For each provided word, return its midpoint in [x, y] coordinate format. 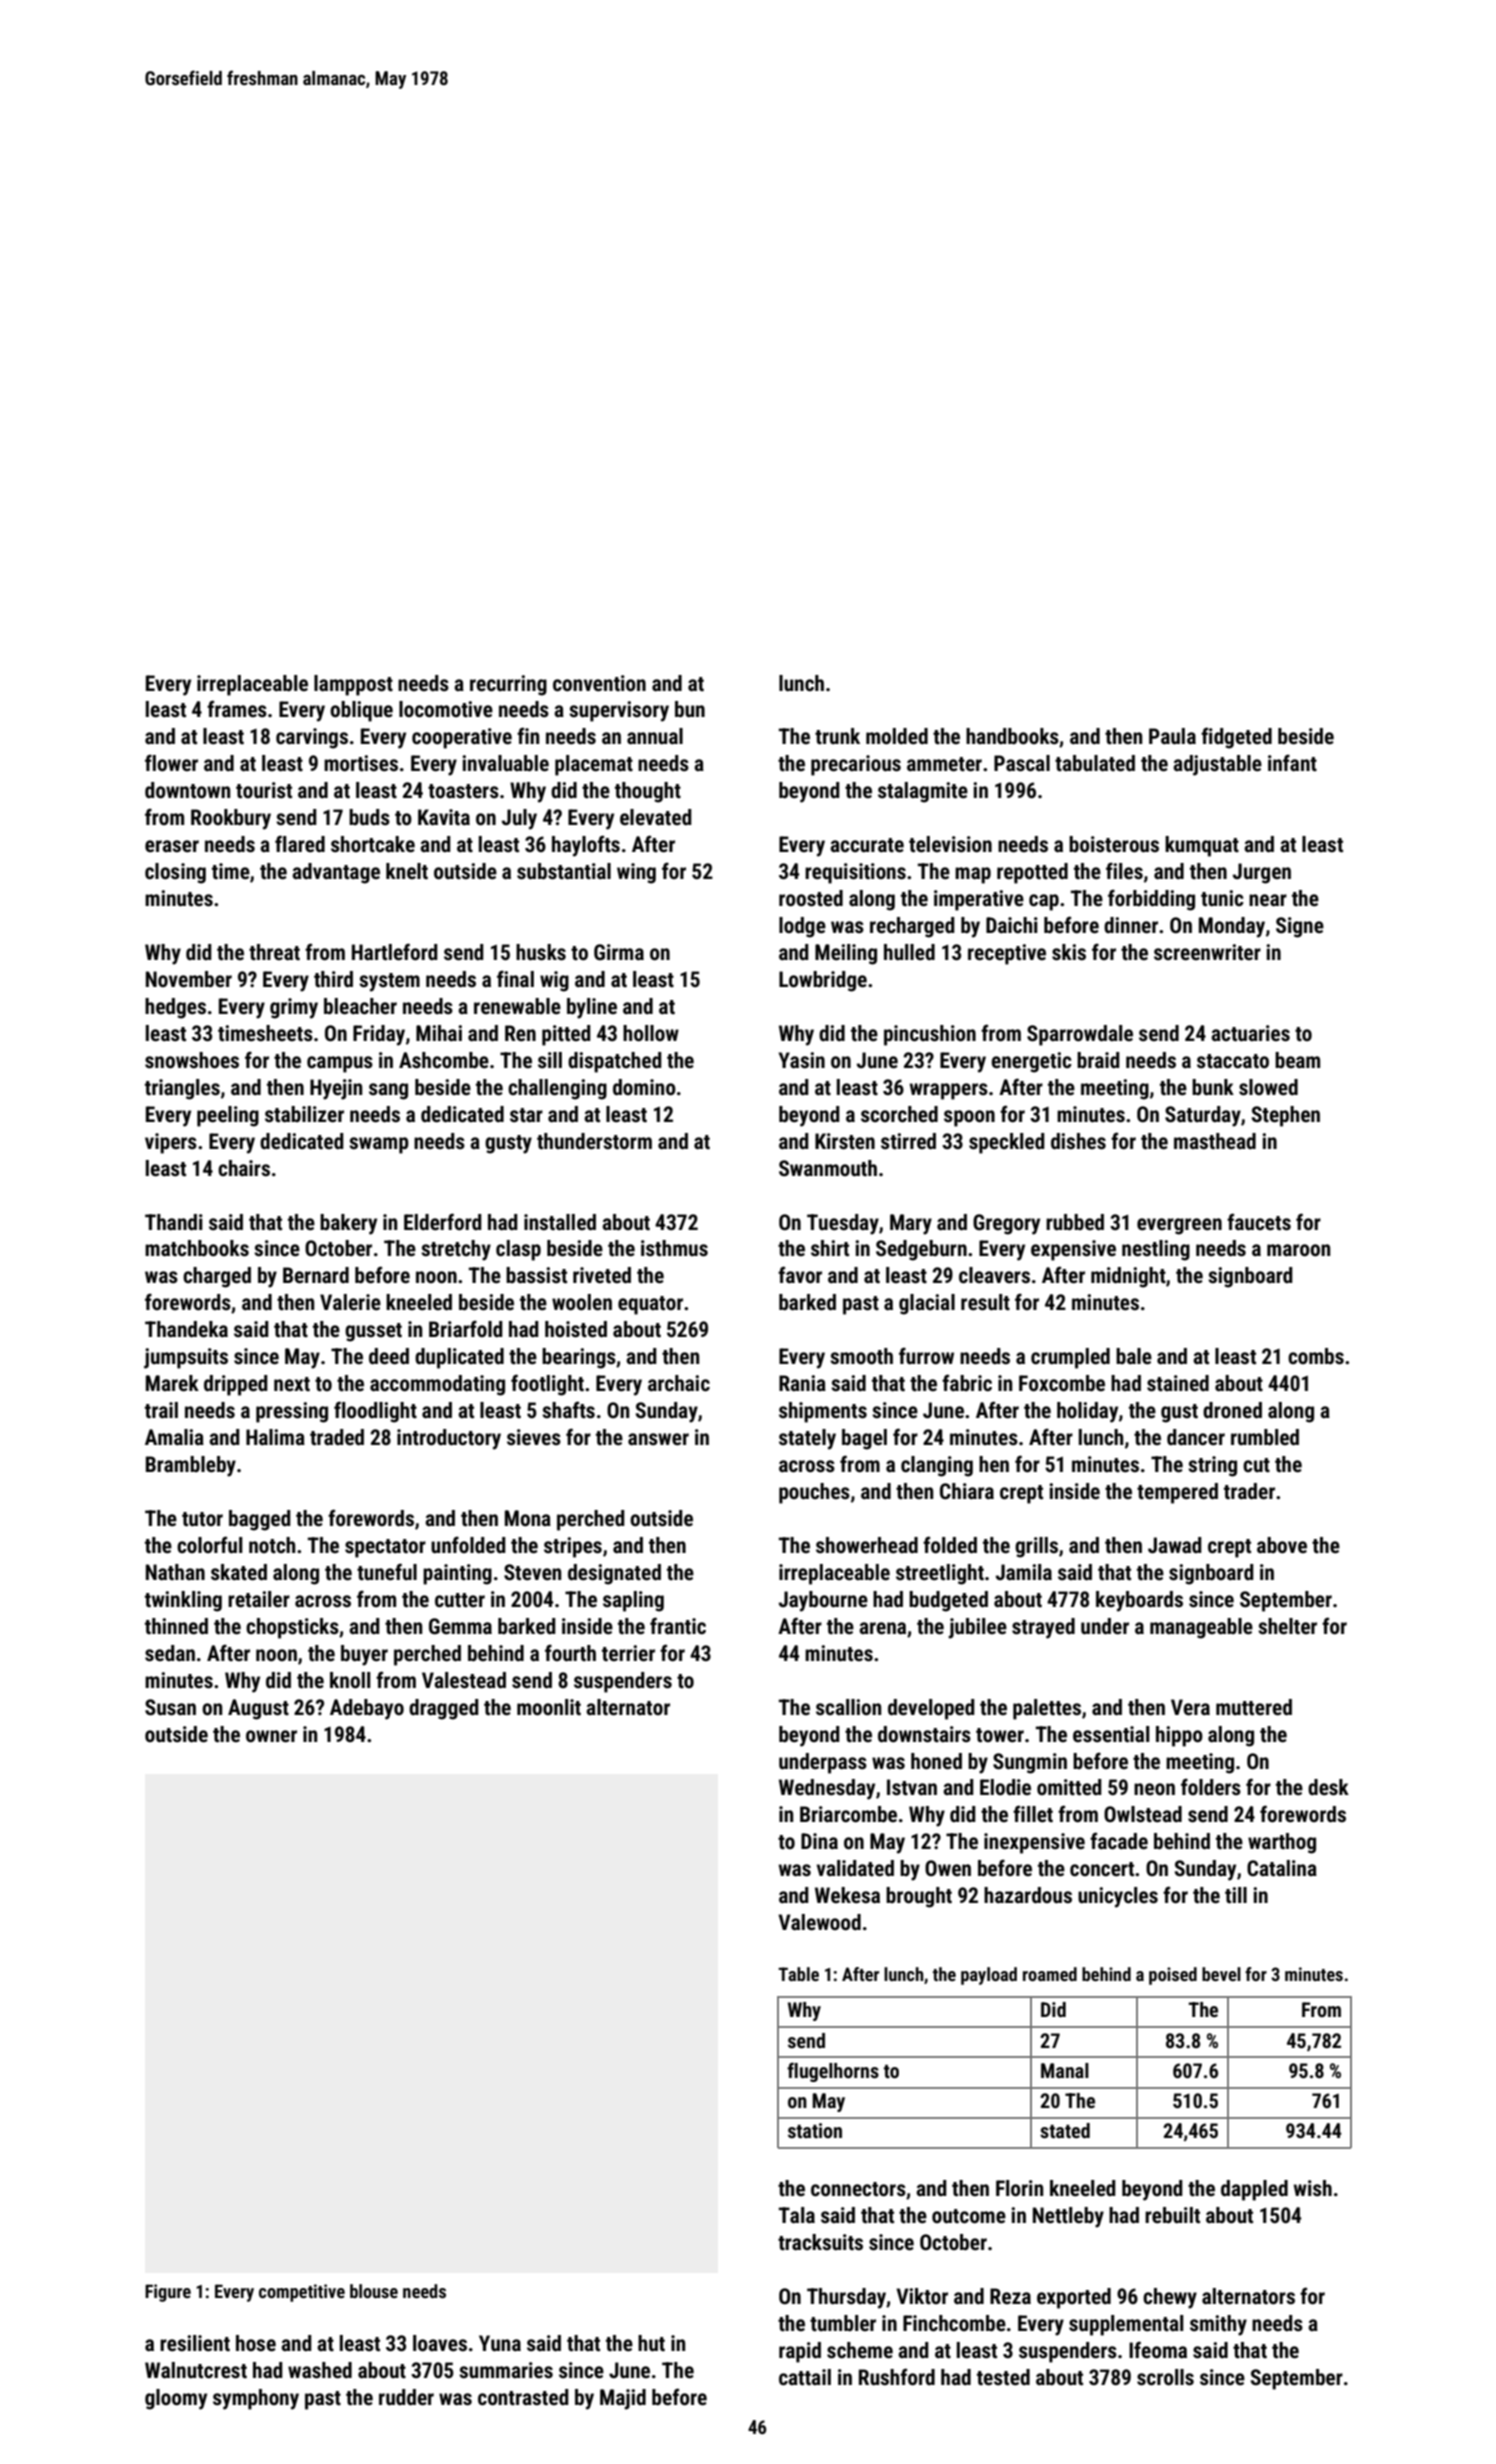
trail [161, 1410]
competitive [302, 2293]
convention [599, 683]
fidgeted [1236, 738]
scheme [860, 2350]
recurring [508, 685]
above [1282, 1545]
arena [882, 1628]
